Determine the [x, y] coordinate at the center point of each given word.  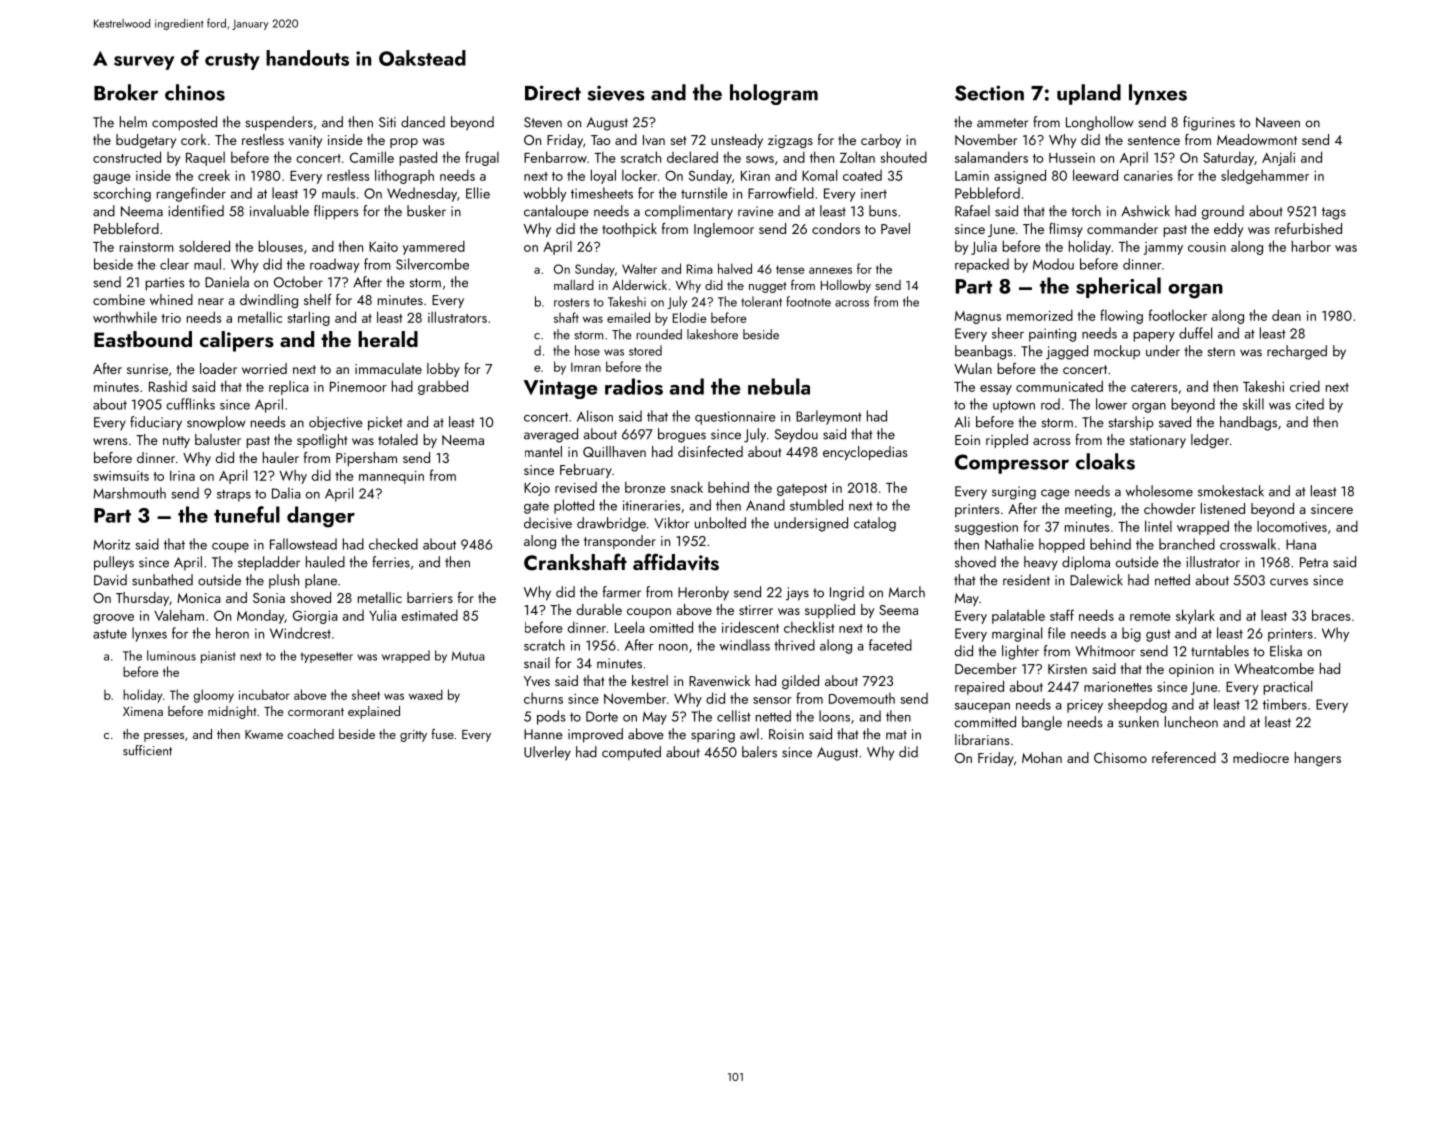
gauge [111, 179]
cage [1055, 494]
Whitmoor [1105, 651]
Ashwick [1145, 211]
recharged [1297, 352]
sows [760, 159]
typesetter [327, 657]
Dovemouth [862, 698]
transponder [620, 542]
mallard [574, 285]
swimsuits [121, 476]
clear [174, 264]
